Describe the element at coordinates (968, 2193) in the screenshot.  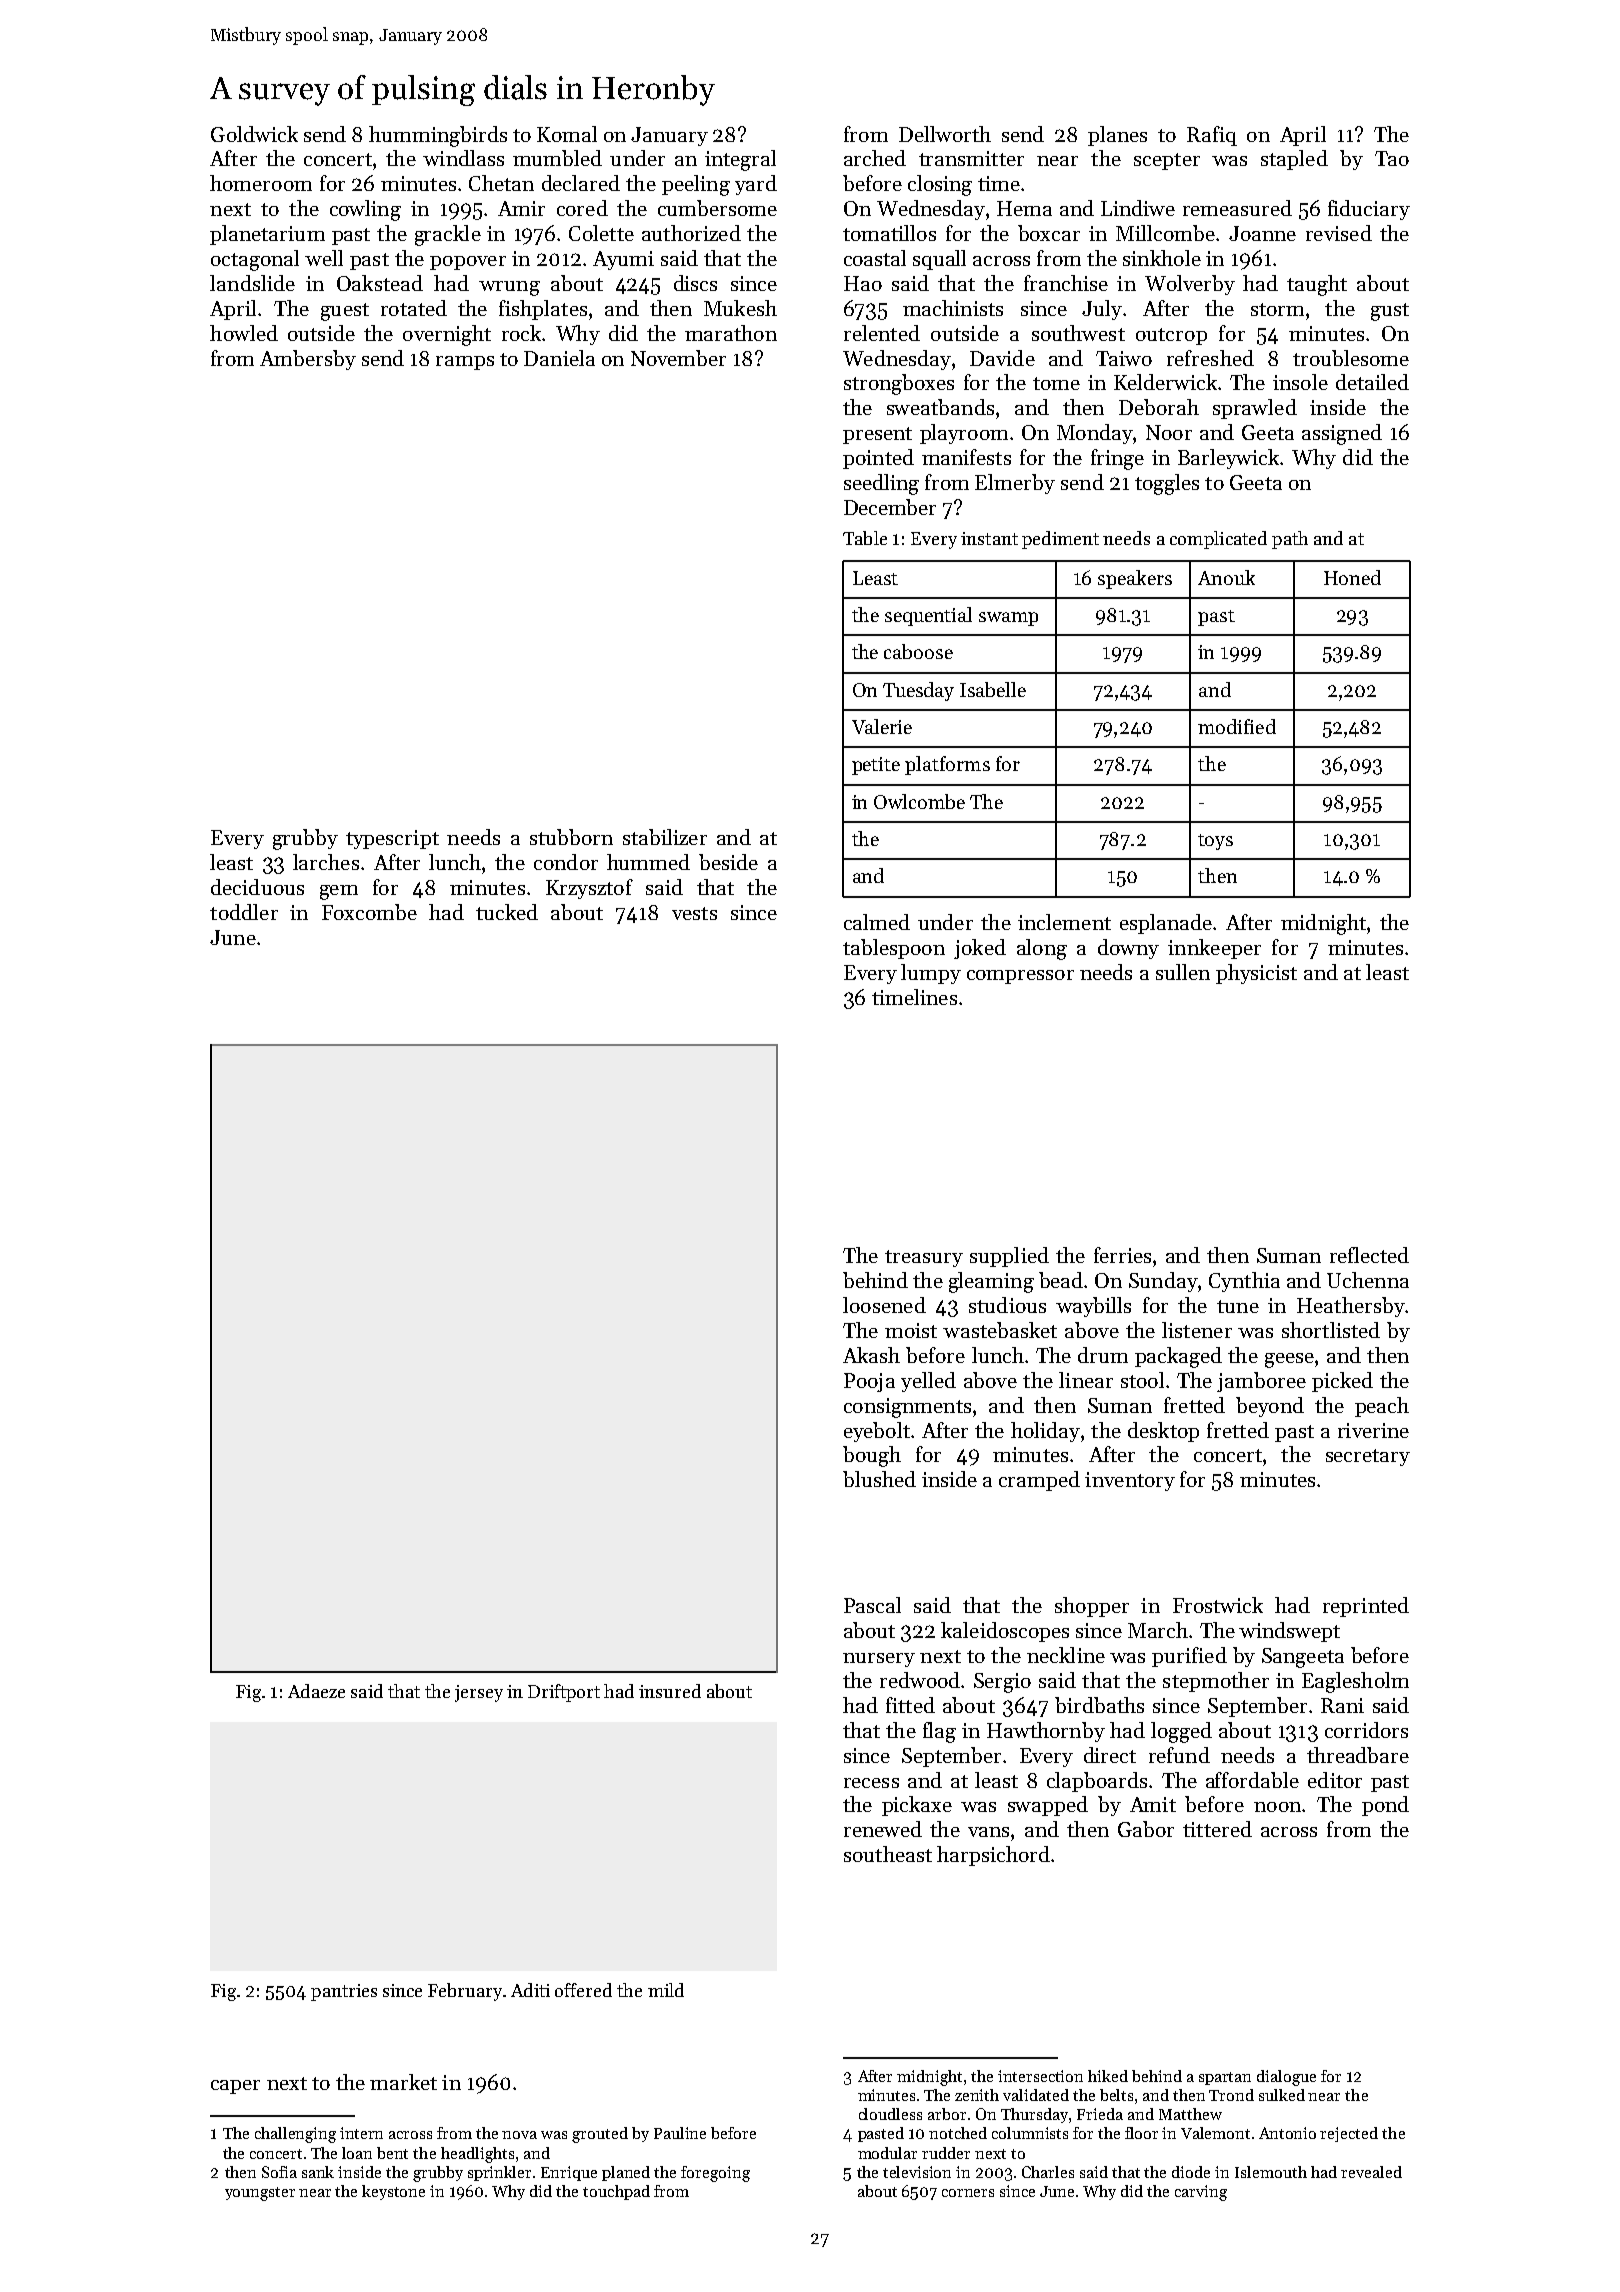
I see `corners` at that location.
